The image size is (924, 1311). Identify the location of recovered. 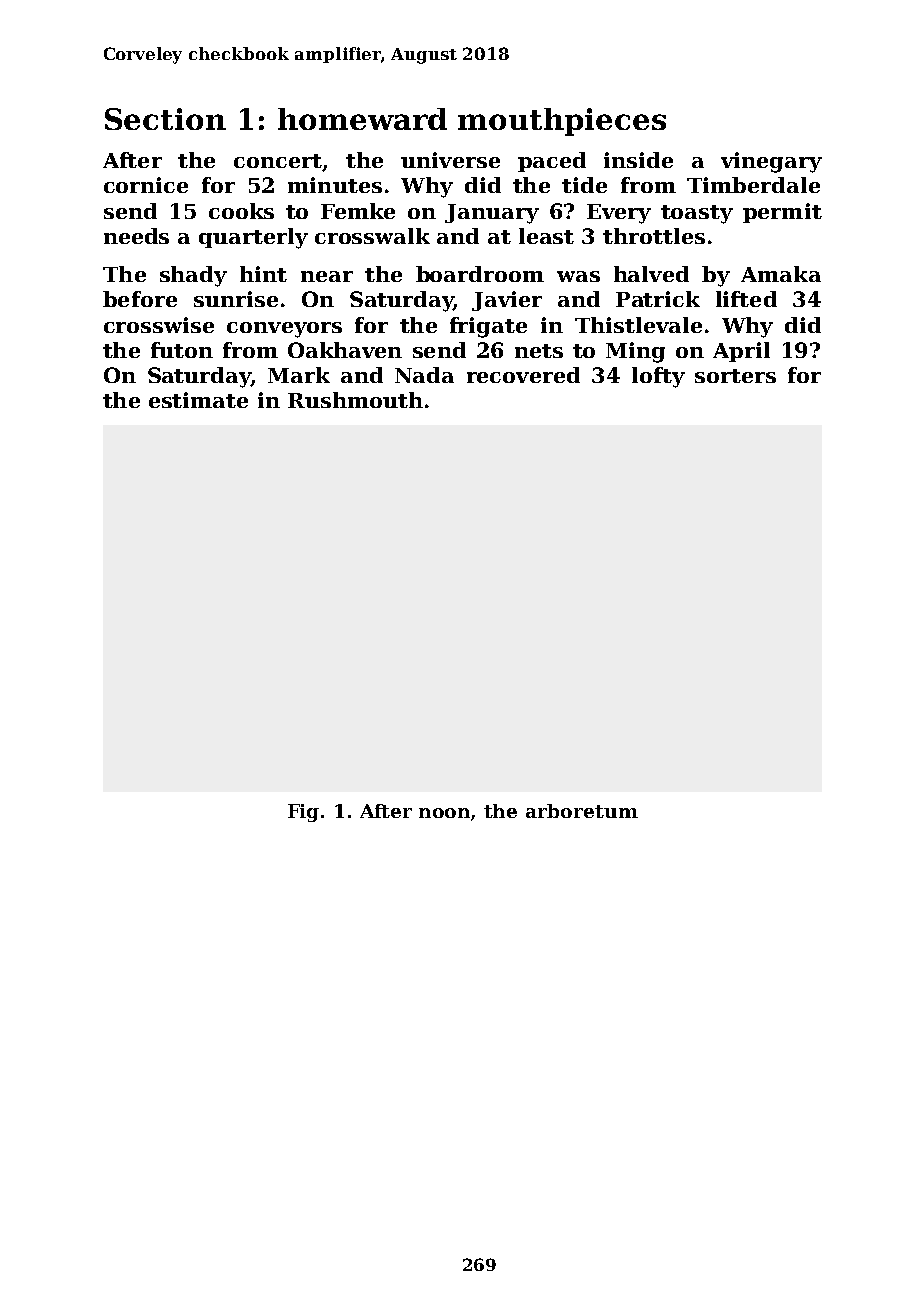
(523, 375).
